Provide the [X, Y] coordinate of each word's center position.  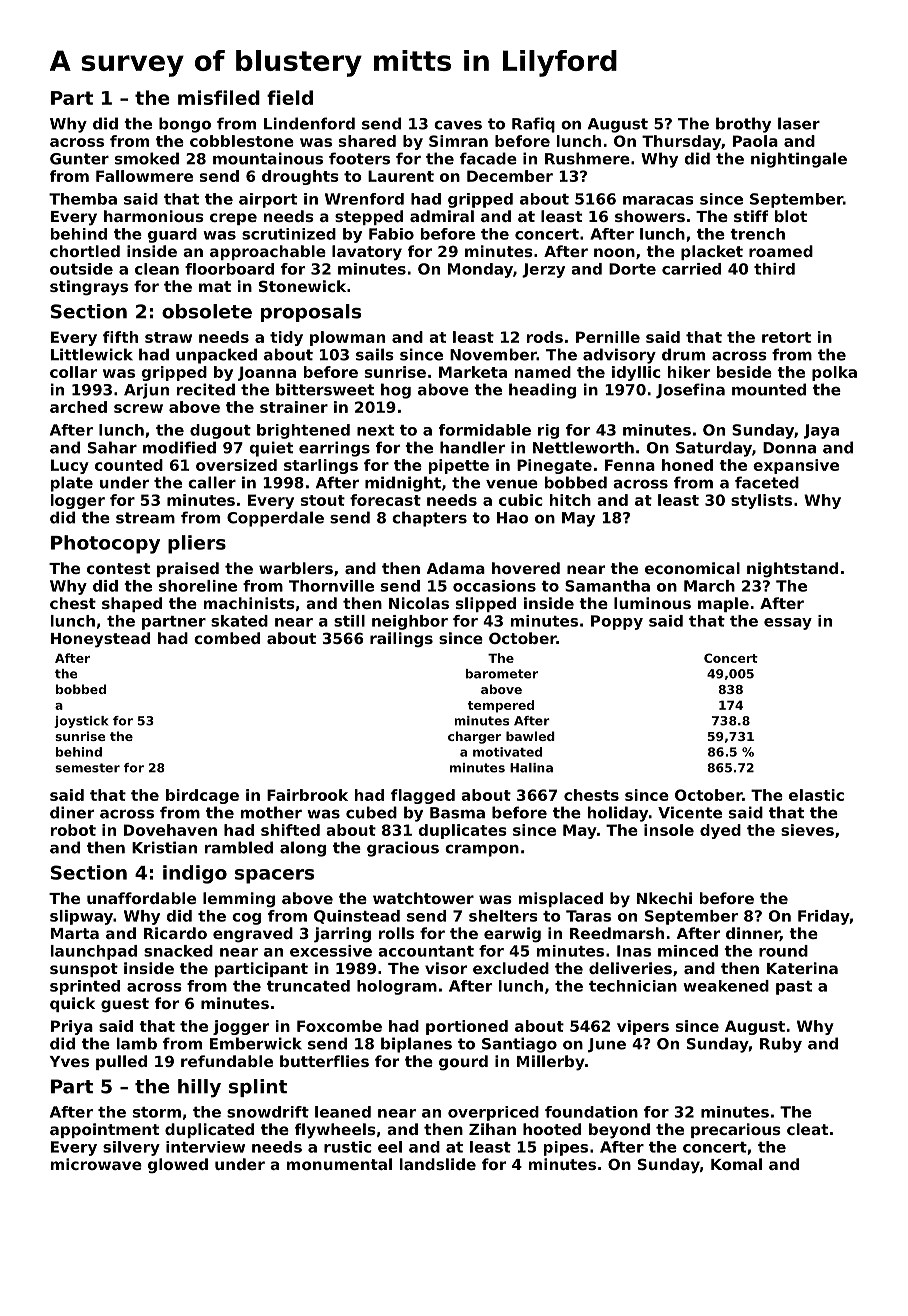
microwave [96, 1164]
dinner [753, 934]
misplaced [561, 899]
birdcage [202, 796]
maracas [658, 200]
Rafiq [533, 125]
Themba [83, 199]
